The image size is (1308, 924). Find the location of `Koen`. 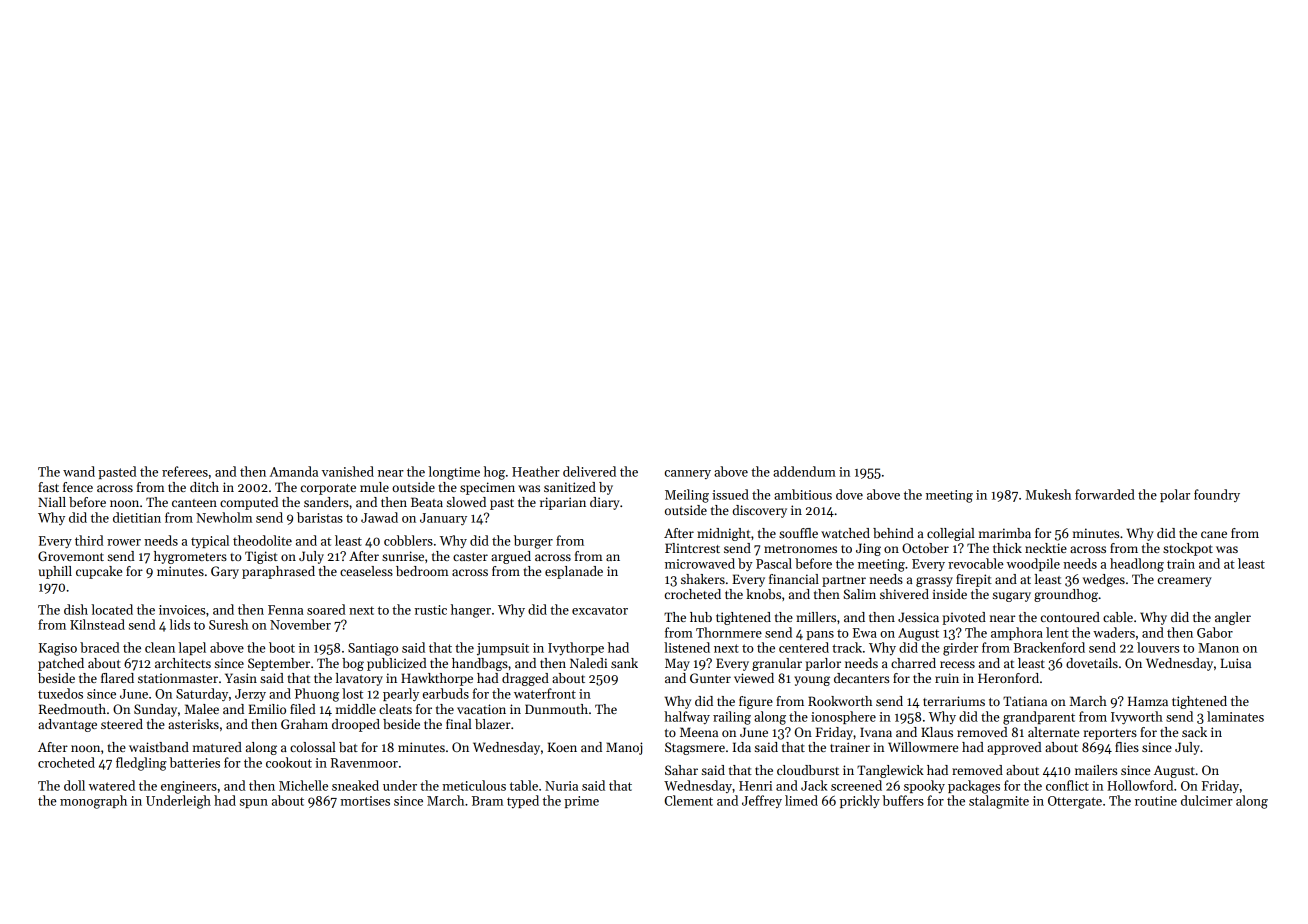

Koen is located at coordinates (562, 747).
